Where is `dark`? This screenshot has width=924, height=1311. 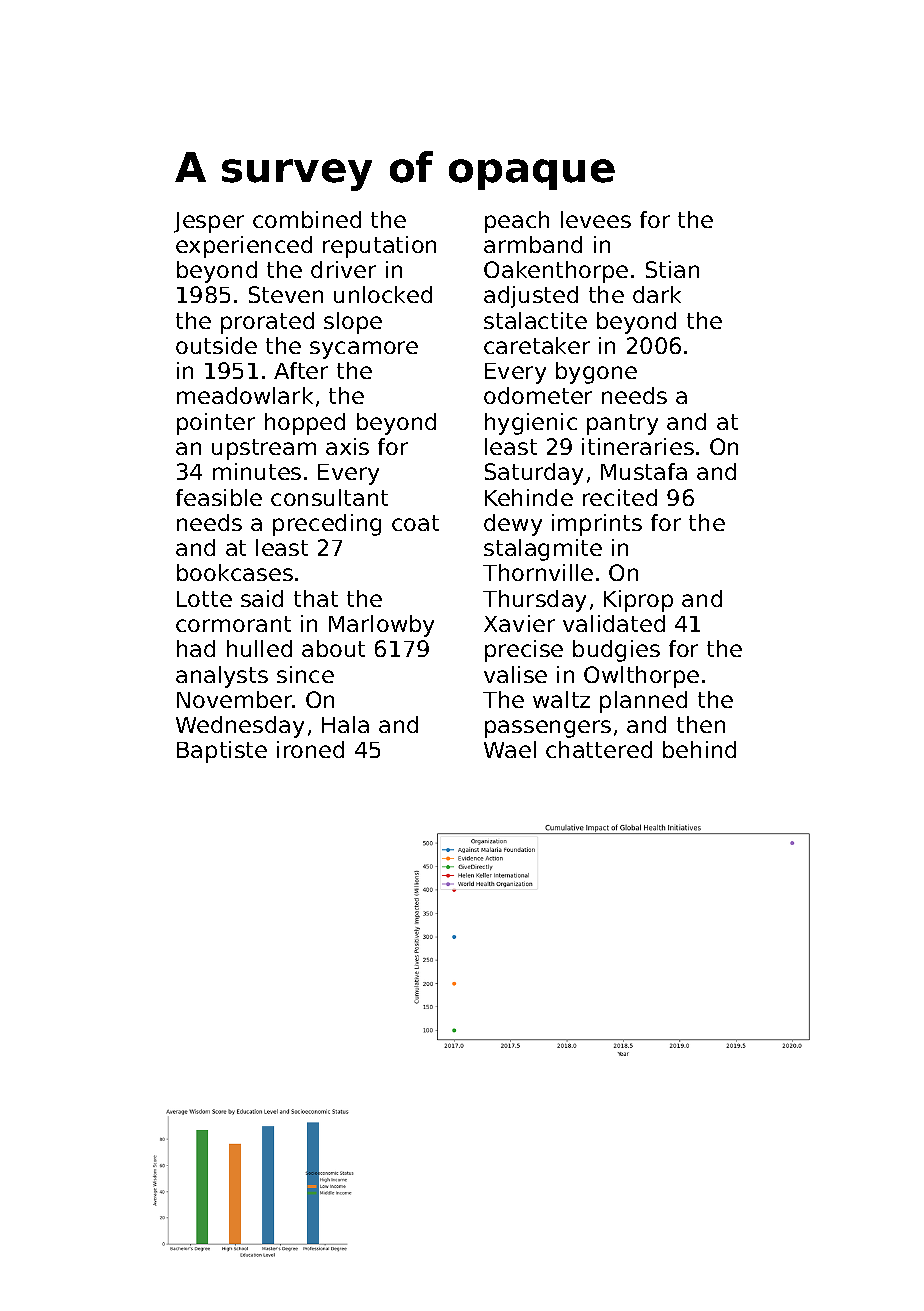
dark is located at coordinates (657, 294).
